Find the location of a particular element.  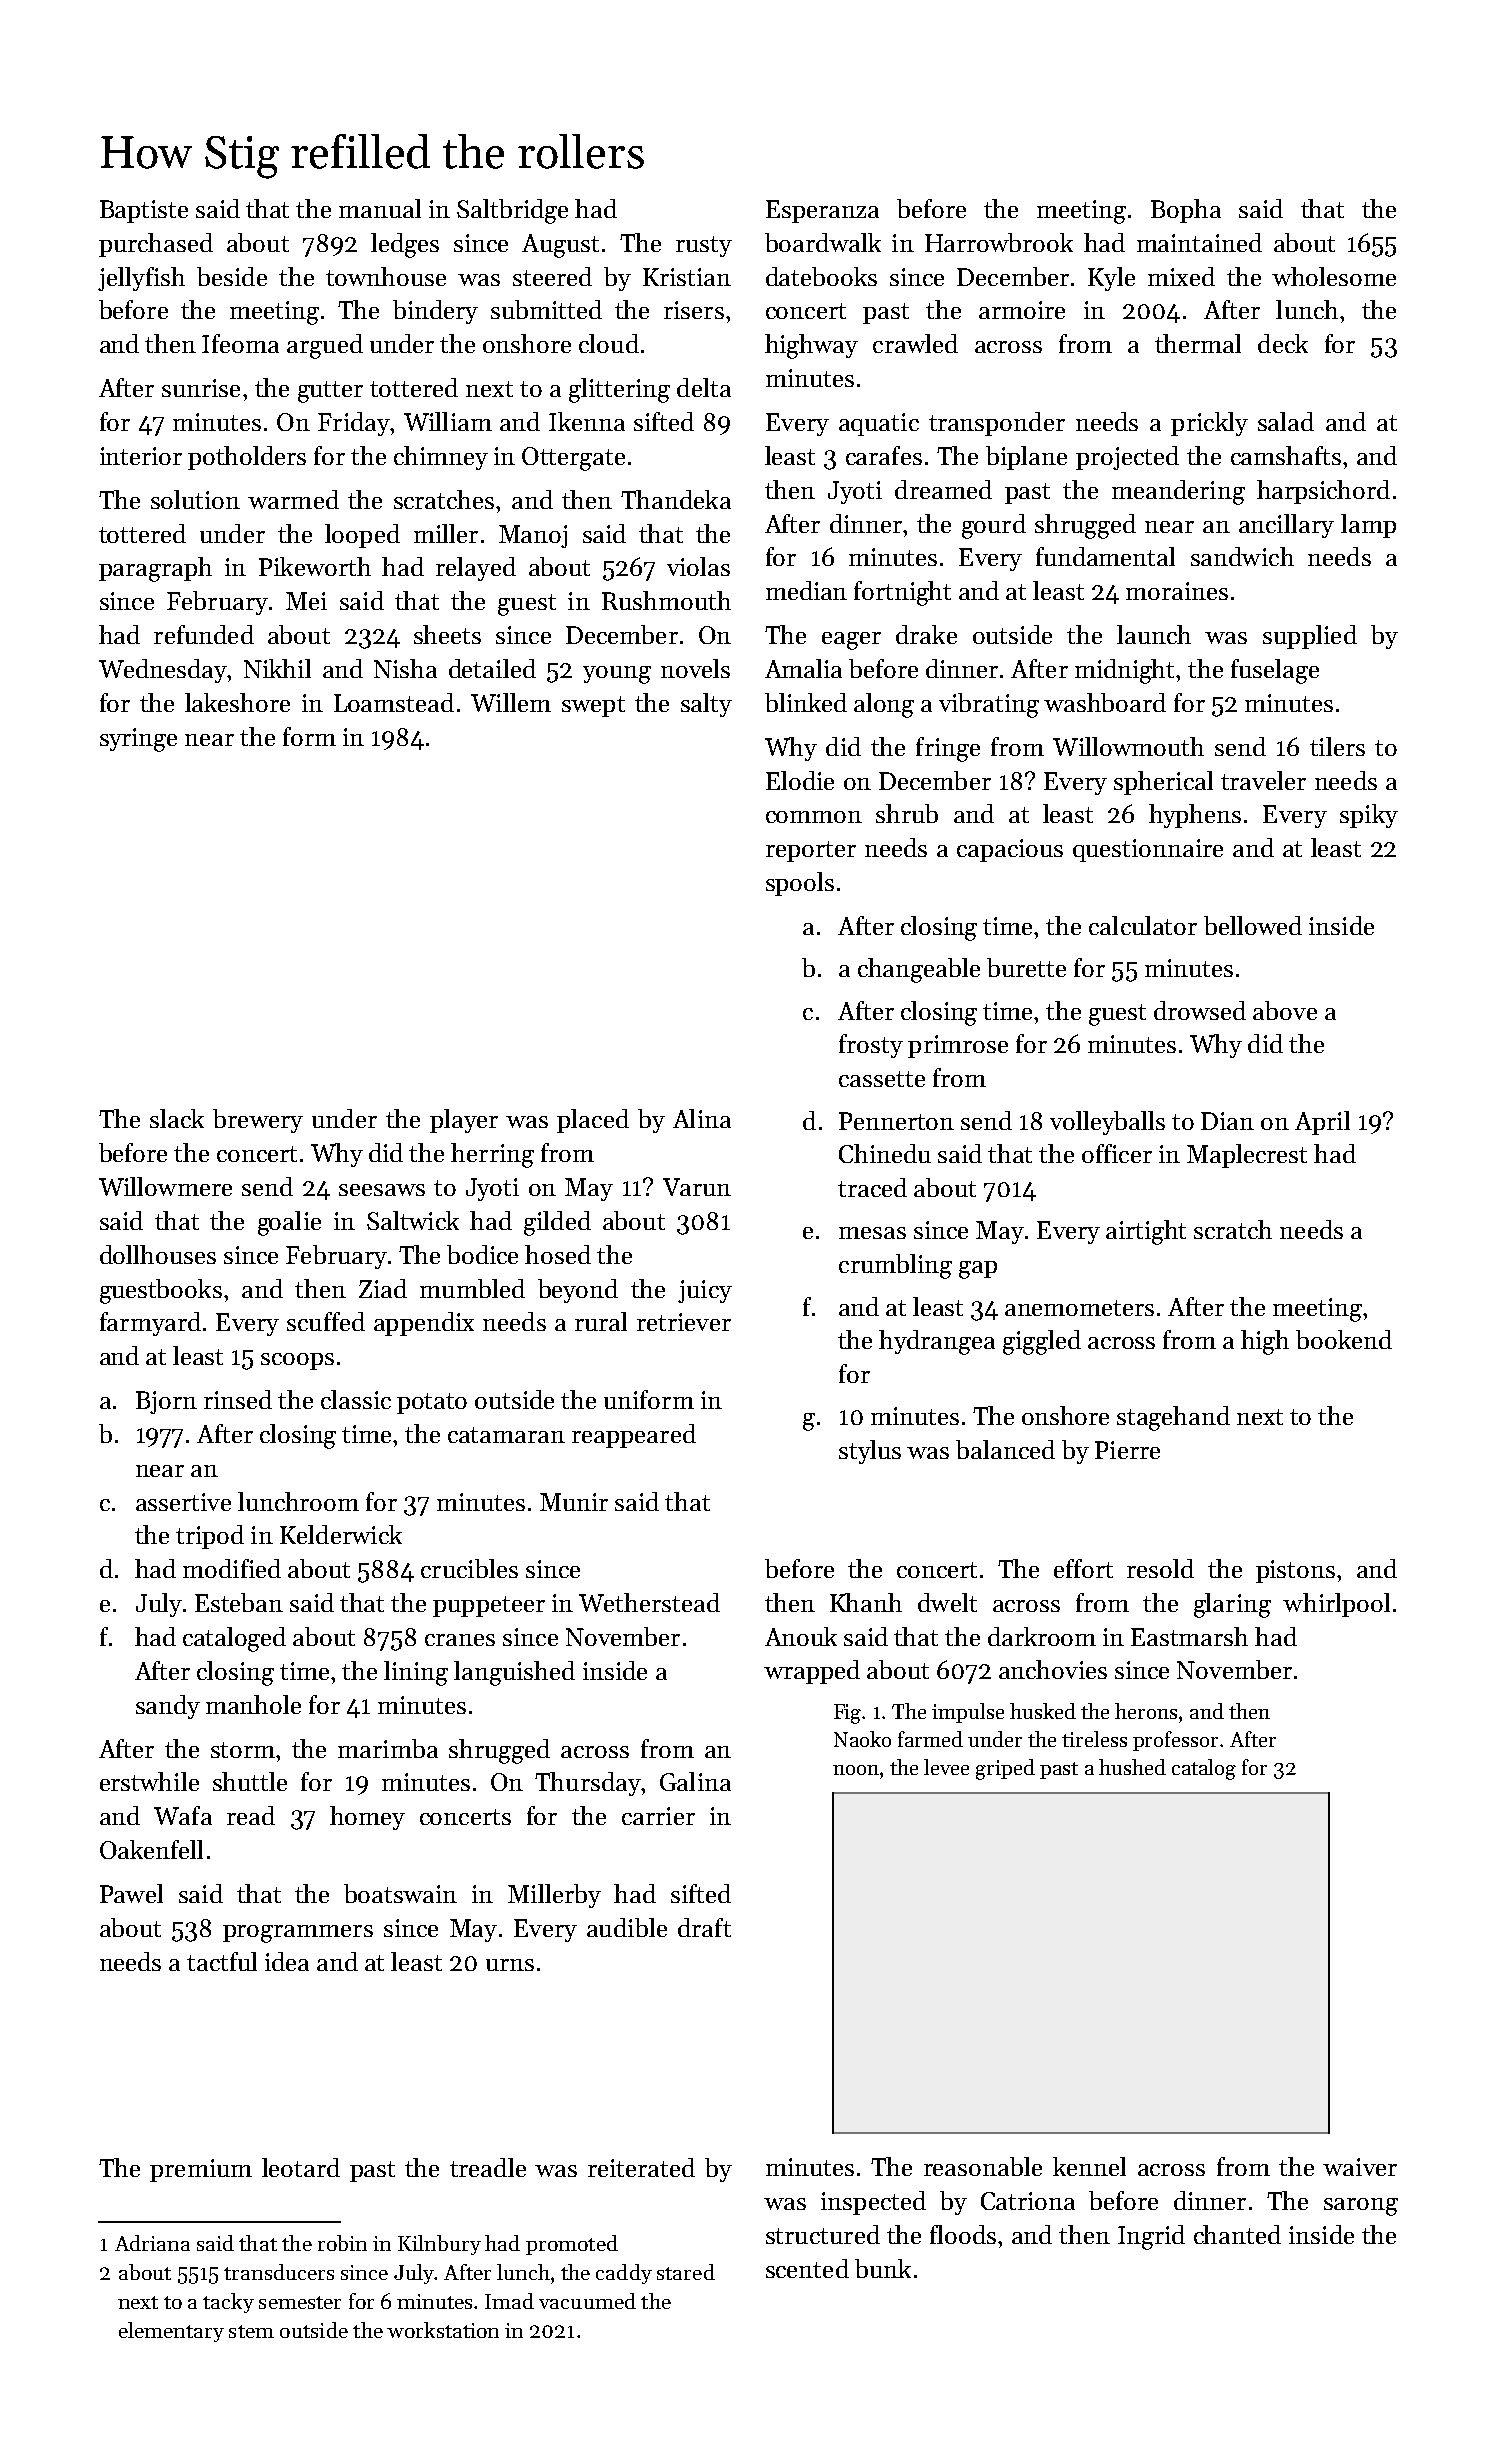

Thursday is located at coordinates (588, 1784).
